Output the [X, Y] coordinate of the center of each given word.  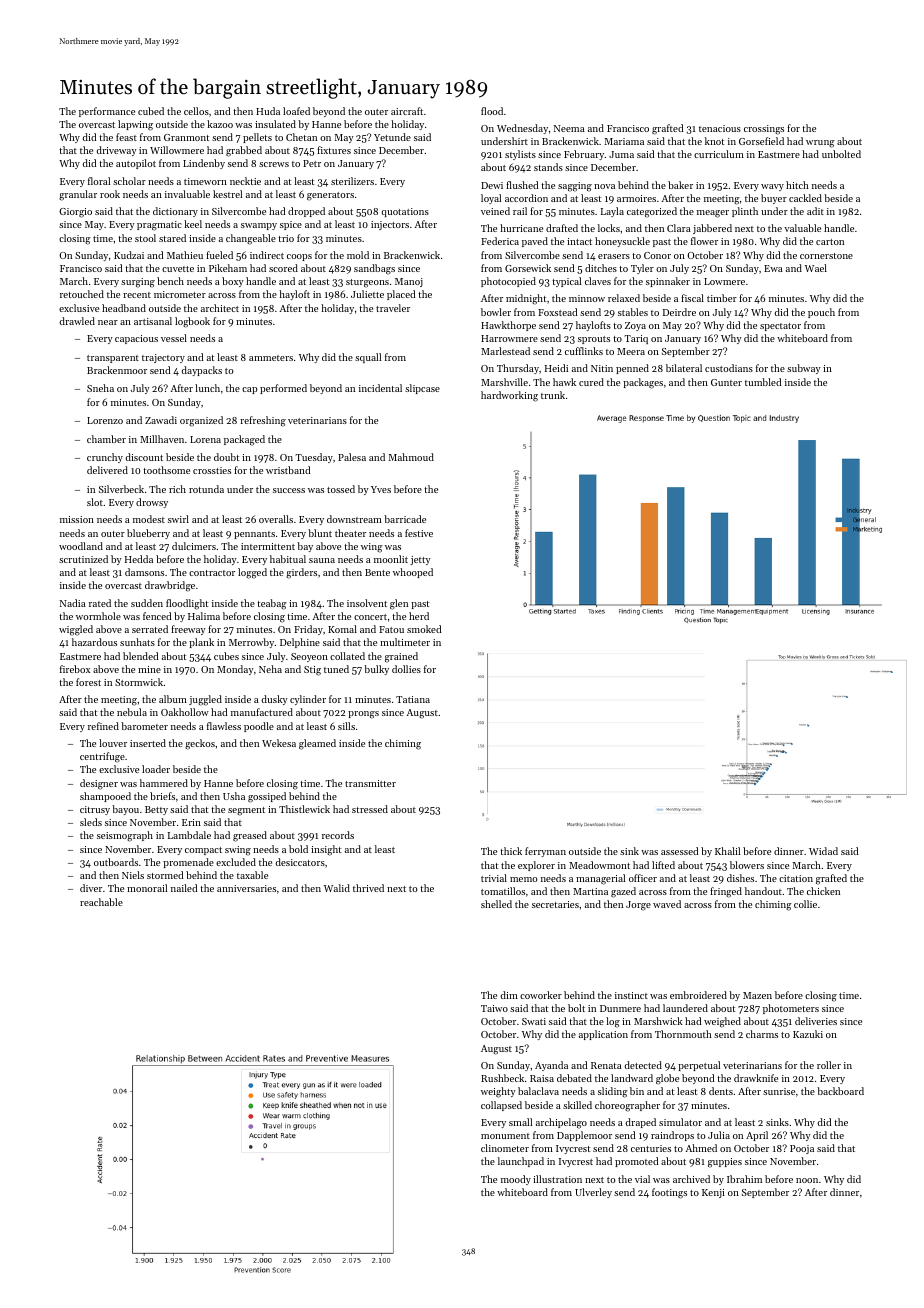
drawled [77, 321]
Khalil [727, 851]
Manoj [409, 282]
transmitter [370, 783]
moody [516, 1180]
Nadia [73, 603]
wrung [820, 144]
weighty [498, 1092]
